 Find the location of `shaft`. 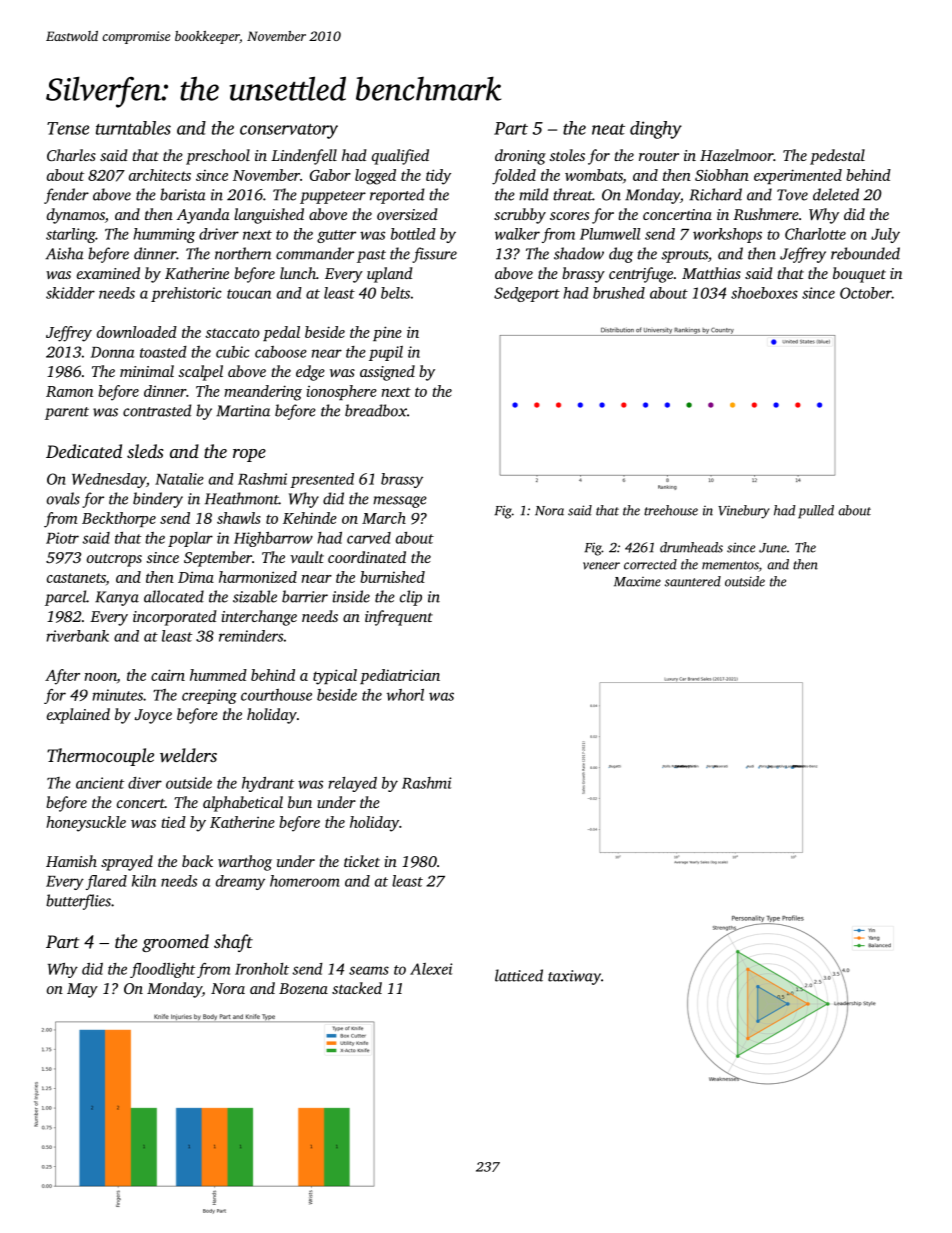

shaft is located at coordinates (233, 943).
